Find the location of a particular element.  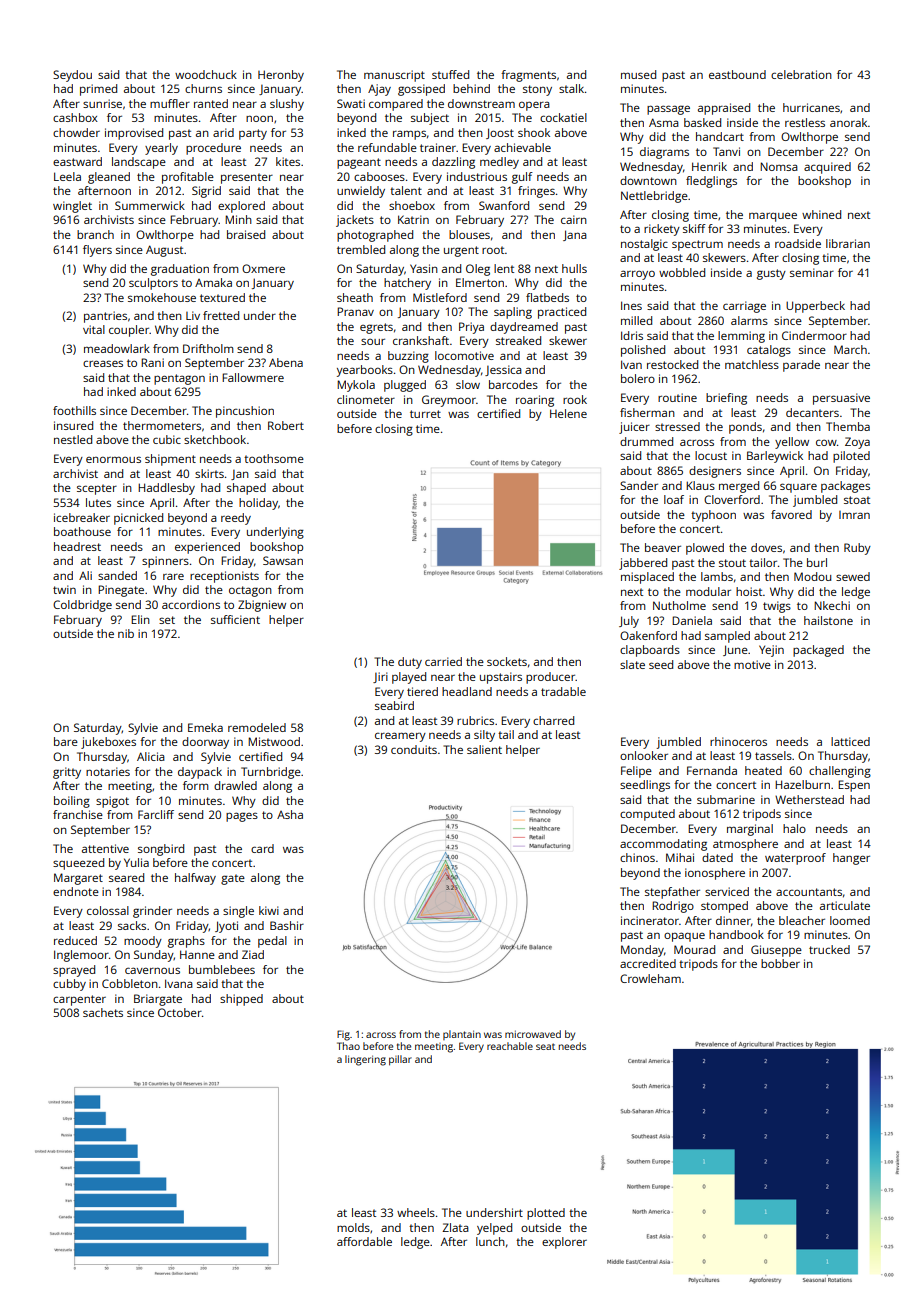

Seydou is located at coordinates (72, 76).
